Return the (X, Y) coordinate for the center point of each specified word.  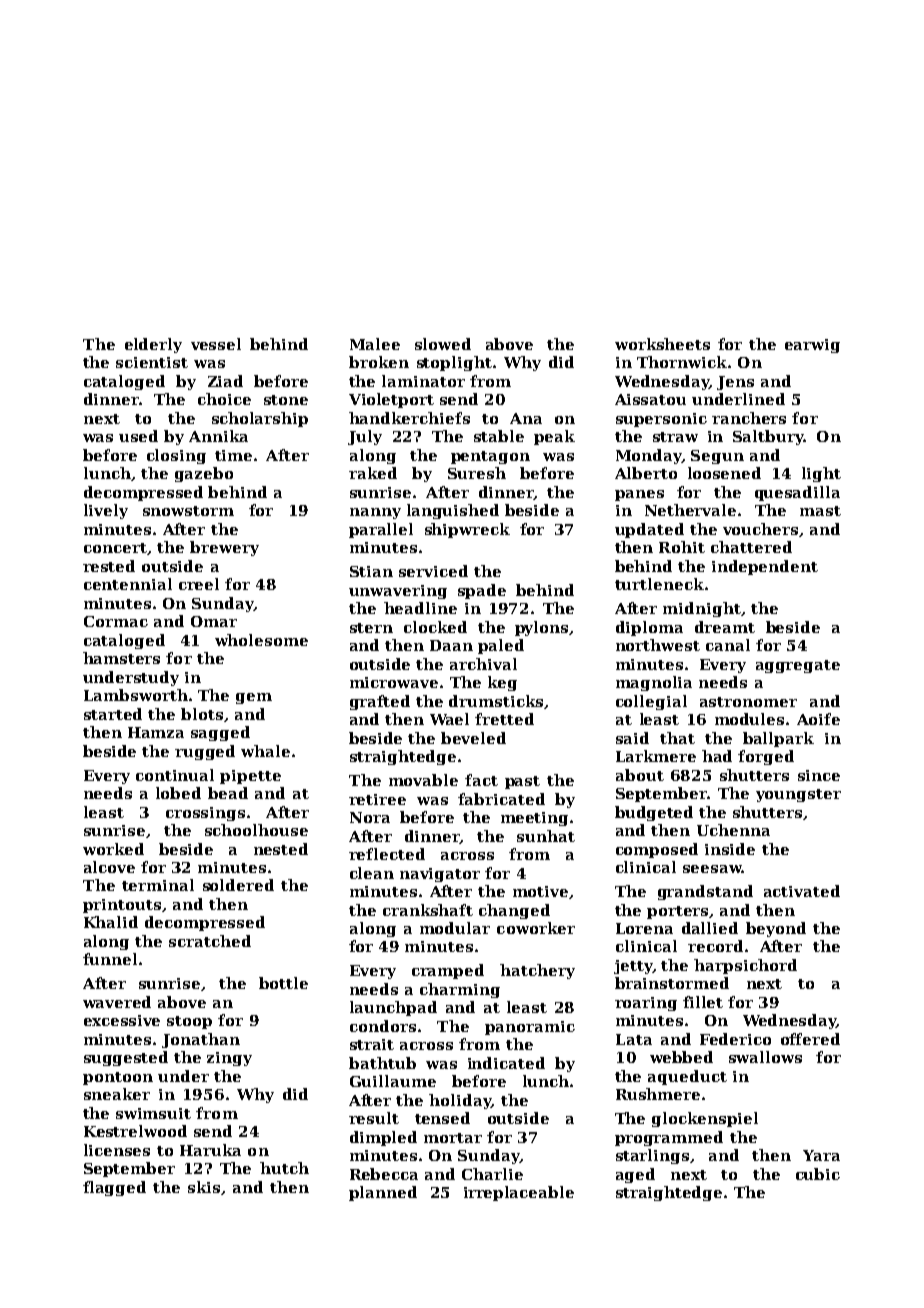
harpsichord (745, 966)
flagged (114, 1188)
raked (373, 473)
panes (639, 495)
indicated (506, 1063)
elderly (153, 345)
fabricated (501, 799)
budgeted (654, 813)
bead (228, 793)
